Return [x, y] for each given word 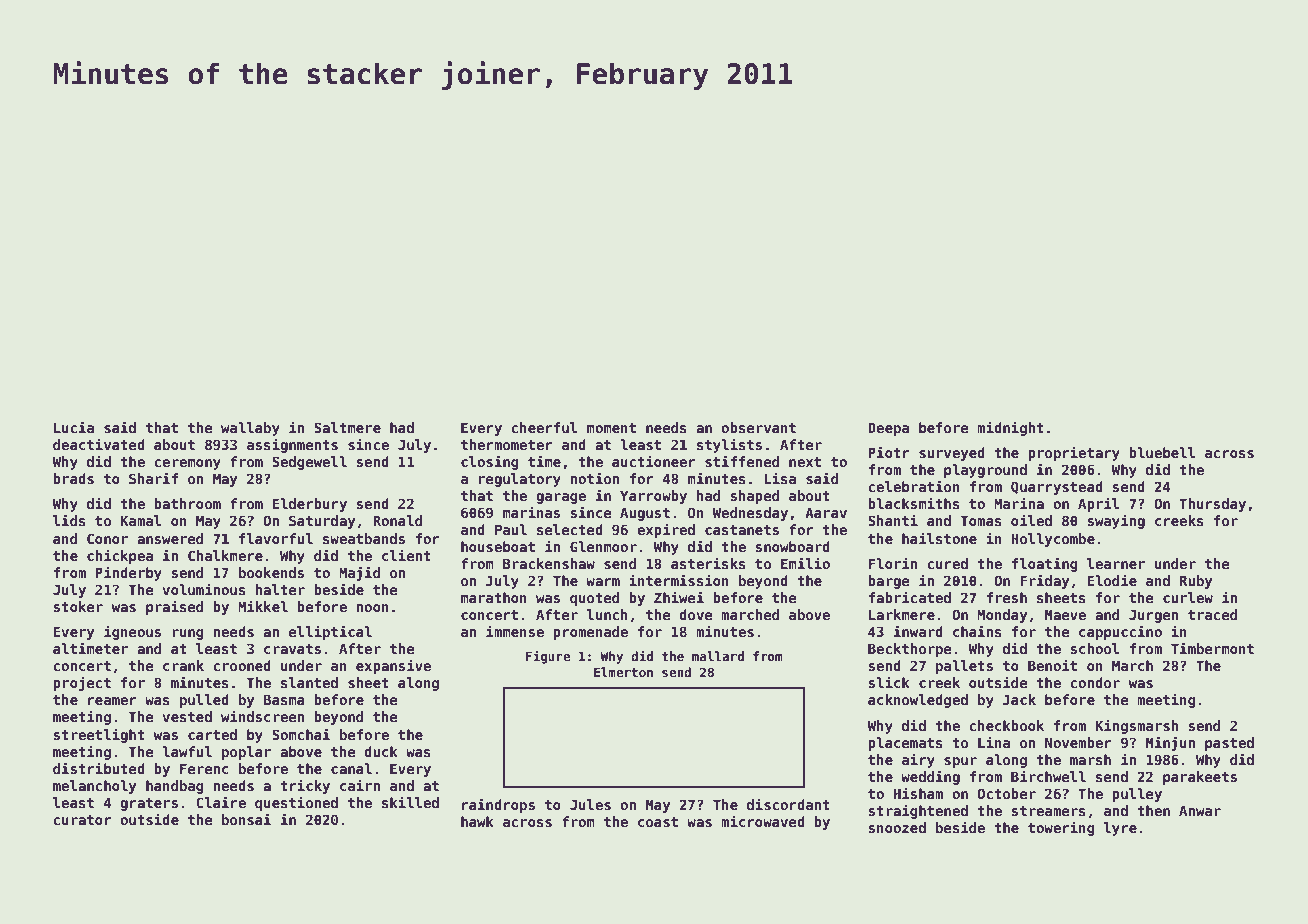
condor [1095, 682]
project [82, 683]
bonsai [246, 819]
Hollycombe [1053, 540]
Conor [107, 538]
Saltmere [347, 427]
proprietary [1074, 453]
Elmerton [623, 672]
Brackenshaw [549, 563]
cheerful [544, 427]
